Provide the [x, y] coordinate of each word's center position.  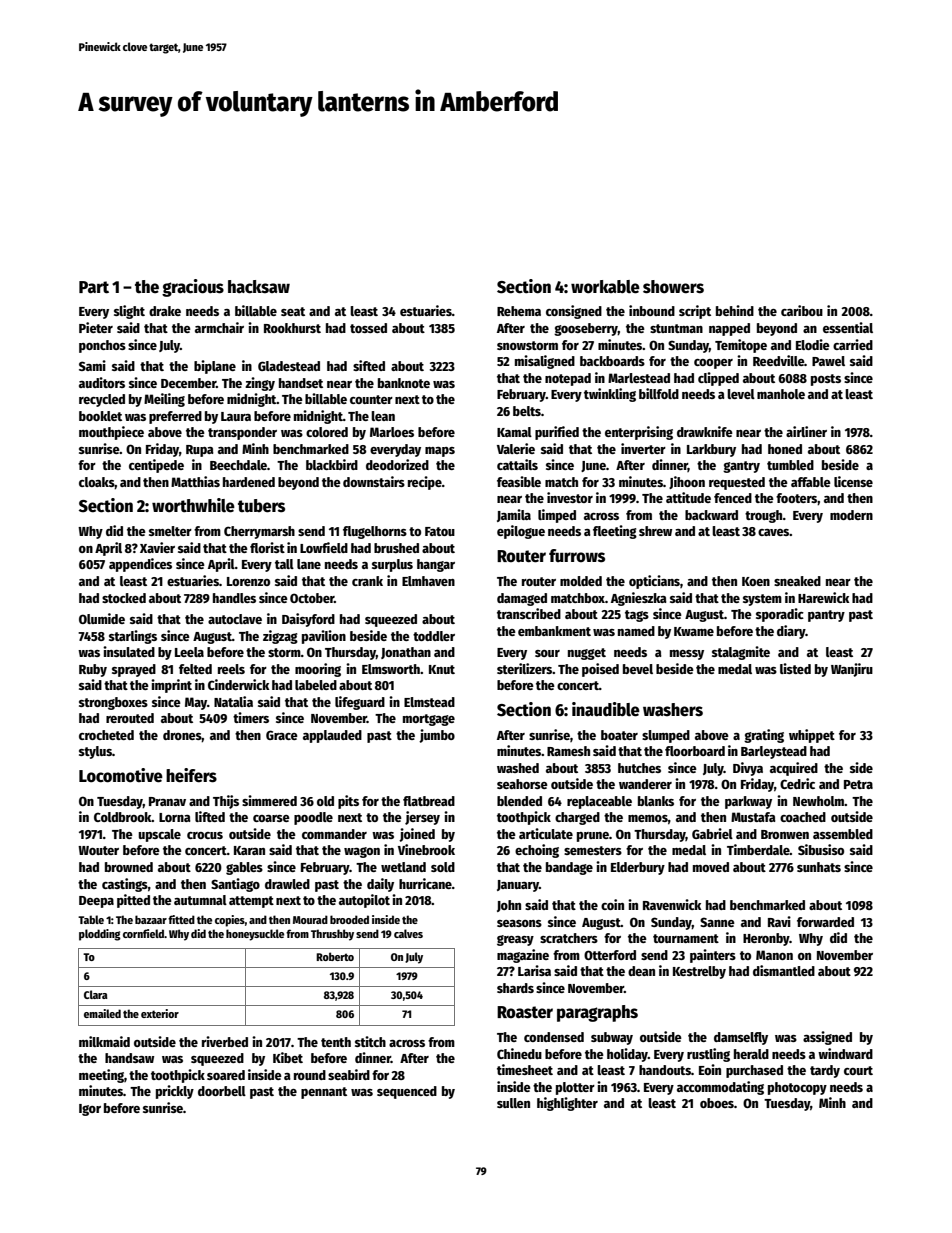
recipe [425, 483]
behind [735, 310]
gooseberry [586, 329]
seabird [349, 1074]
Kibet [288, 1057]
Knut [442, 669]
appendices [140, 565]
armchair [219, 327]
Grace [282, 735]
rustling [708, 1055]
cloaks [97, 483]
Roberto [335, 956]
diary [791, 632]
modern [851, 515]
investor [570, 497]
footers [796, 498]
